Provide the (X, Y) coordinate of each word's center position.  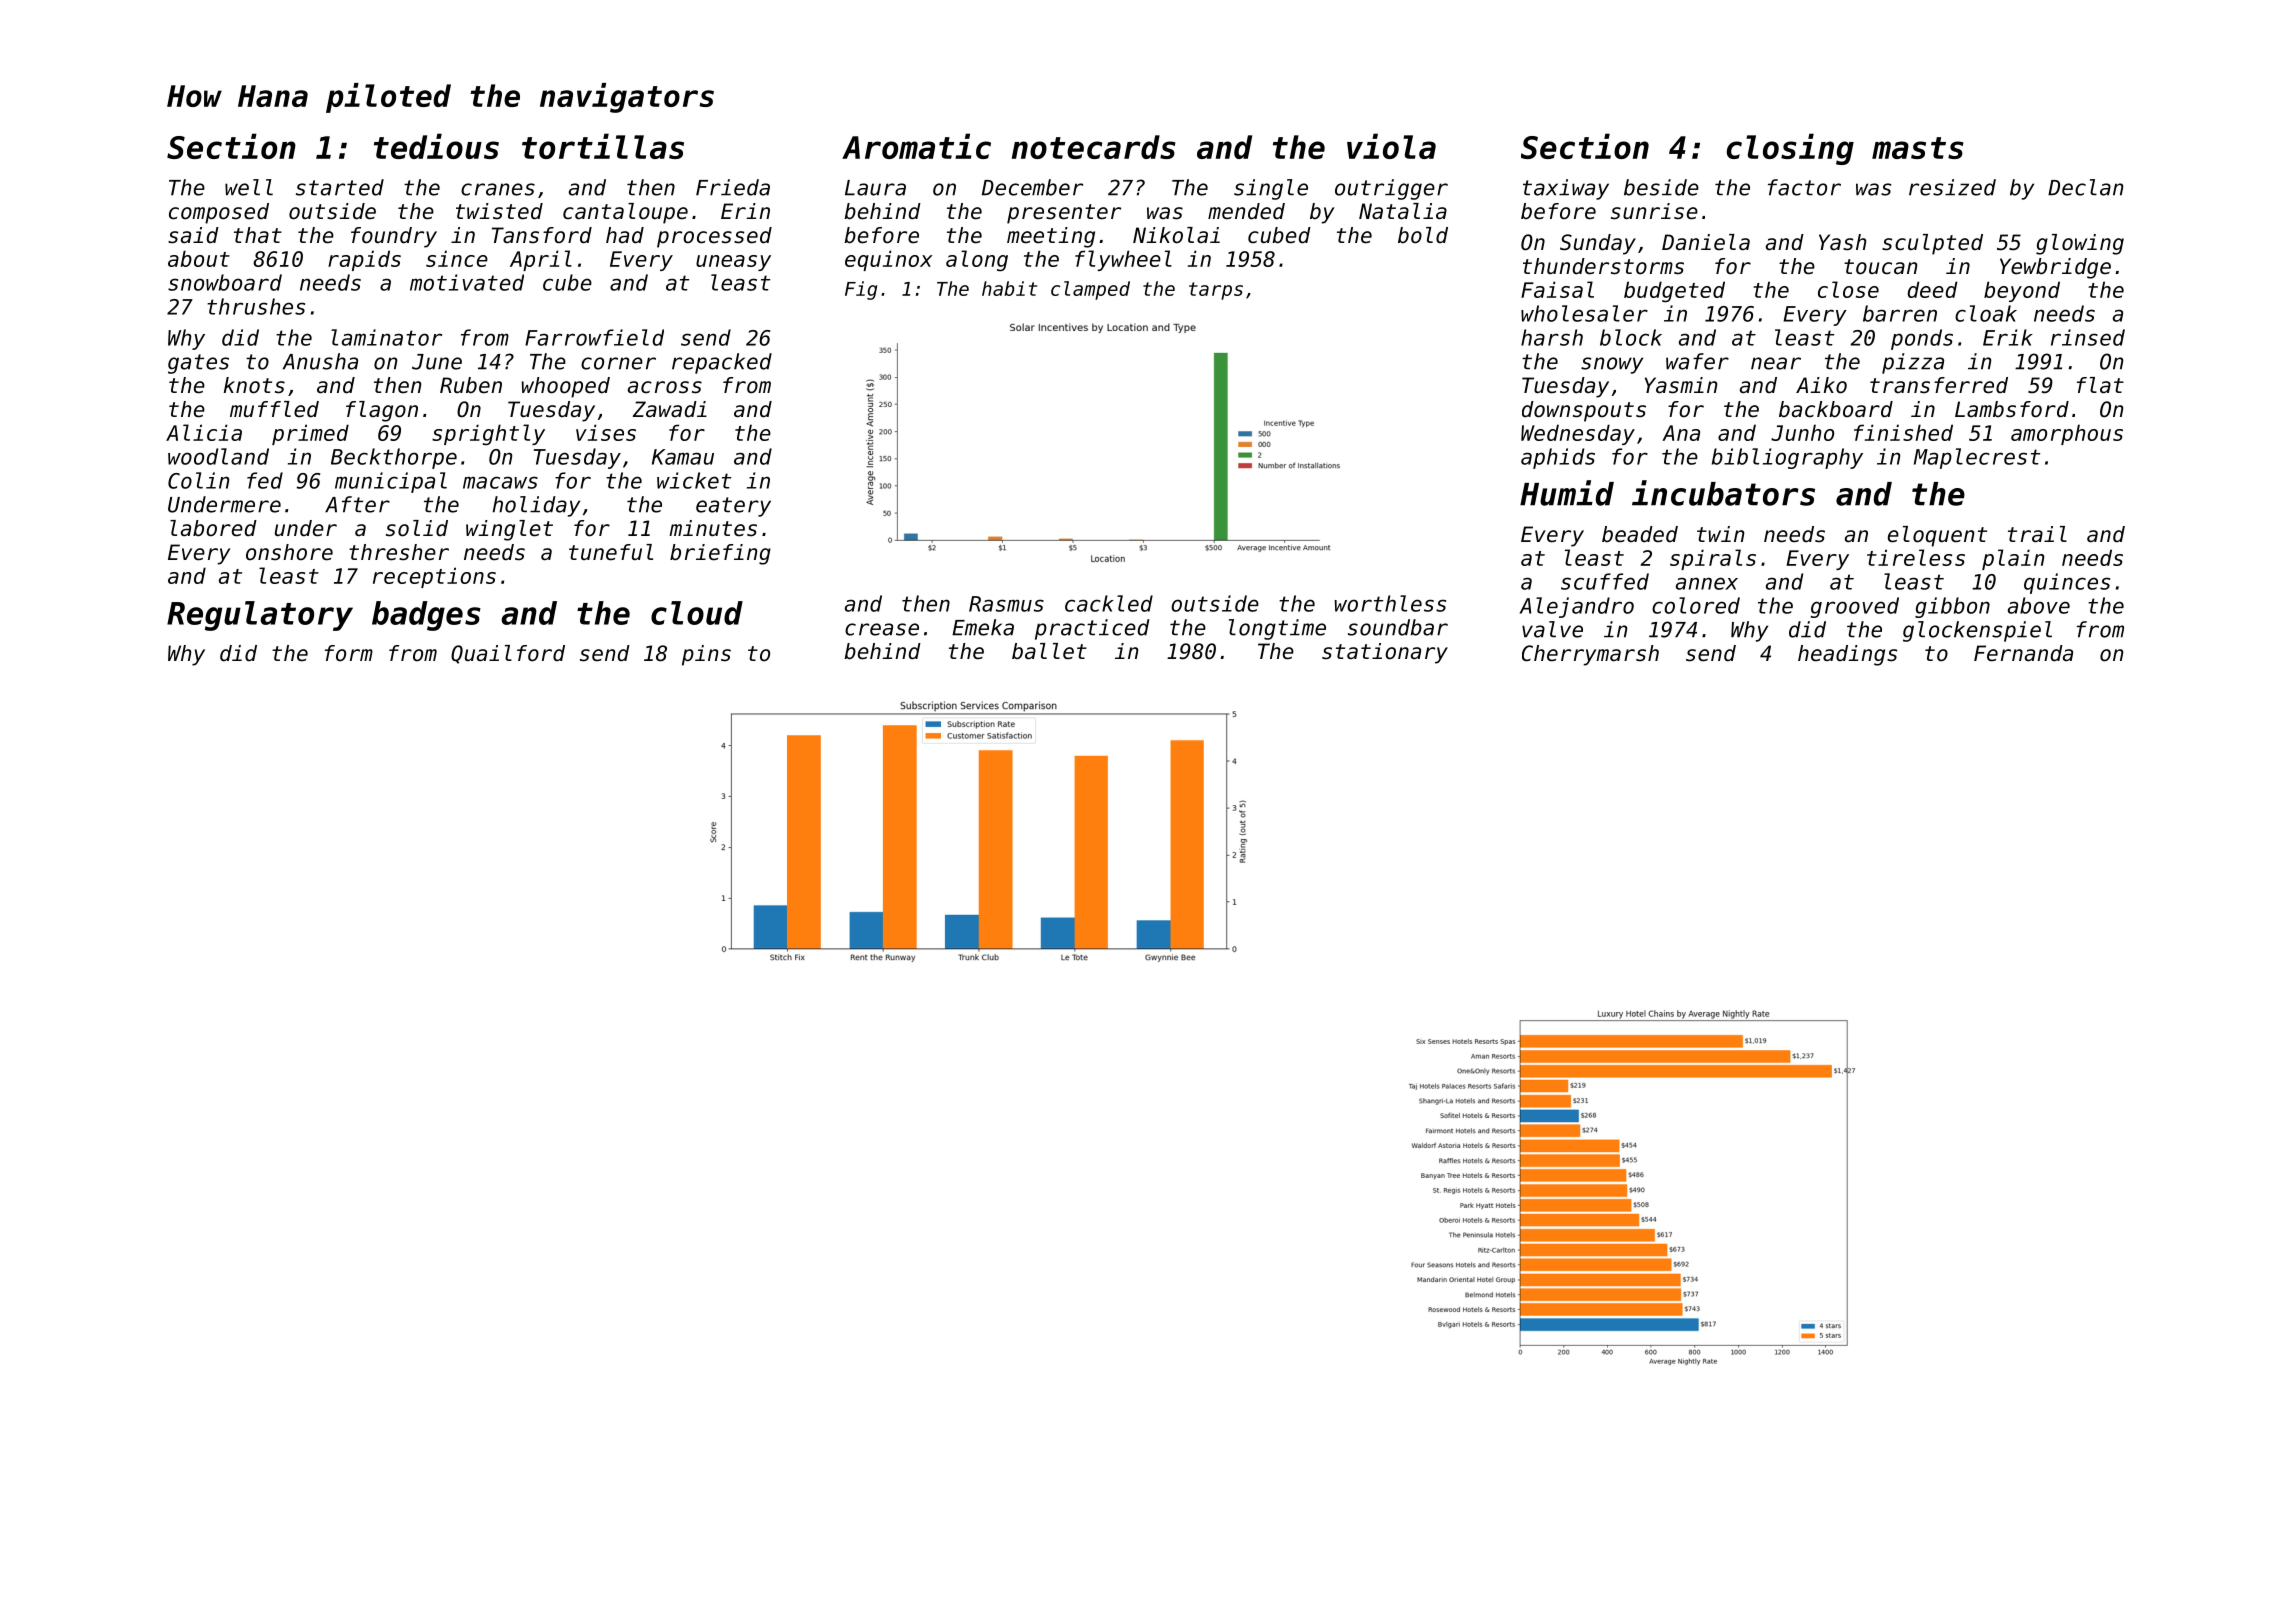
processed (714, 237)
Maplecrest (1977, 458)
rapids (364, 260)
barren (1900, 313)
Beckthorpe (394, 458)
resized (1952, 187)
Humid (1567, 493)
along (977, 261)
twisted (499, 211)
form (349, 653)
